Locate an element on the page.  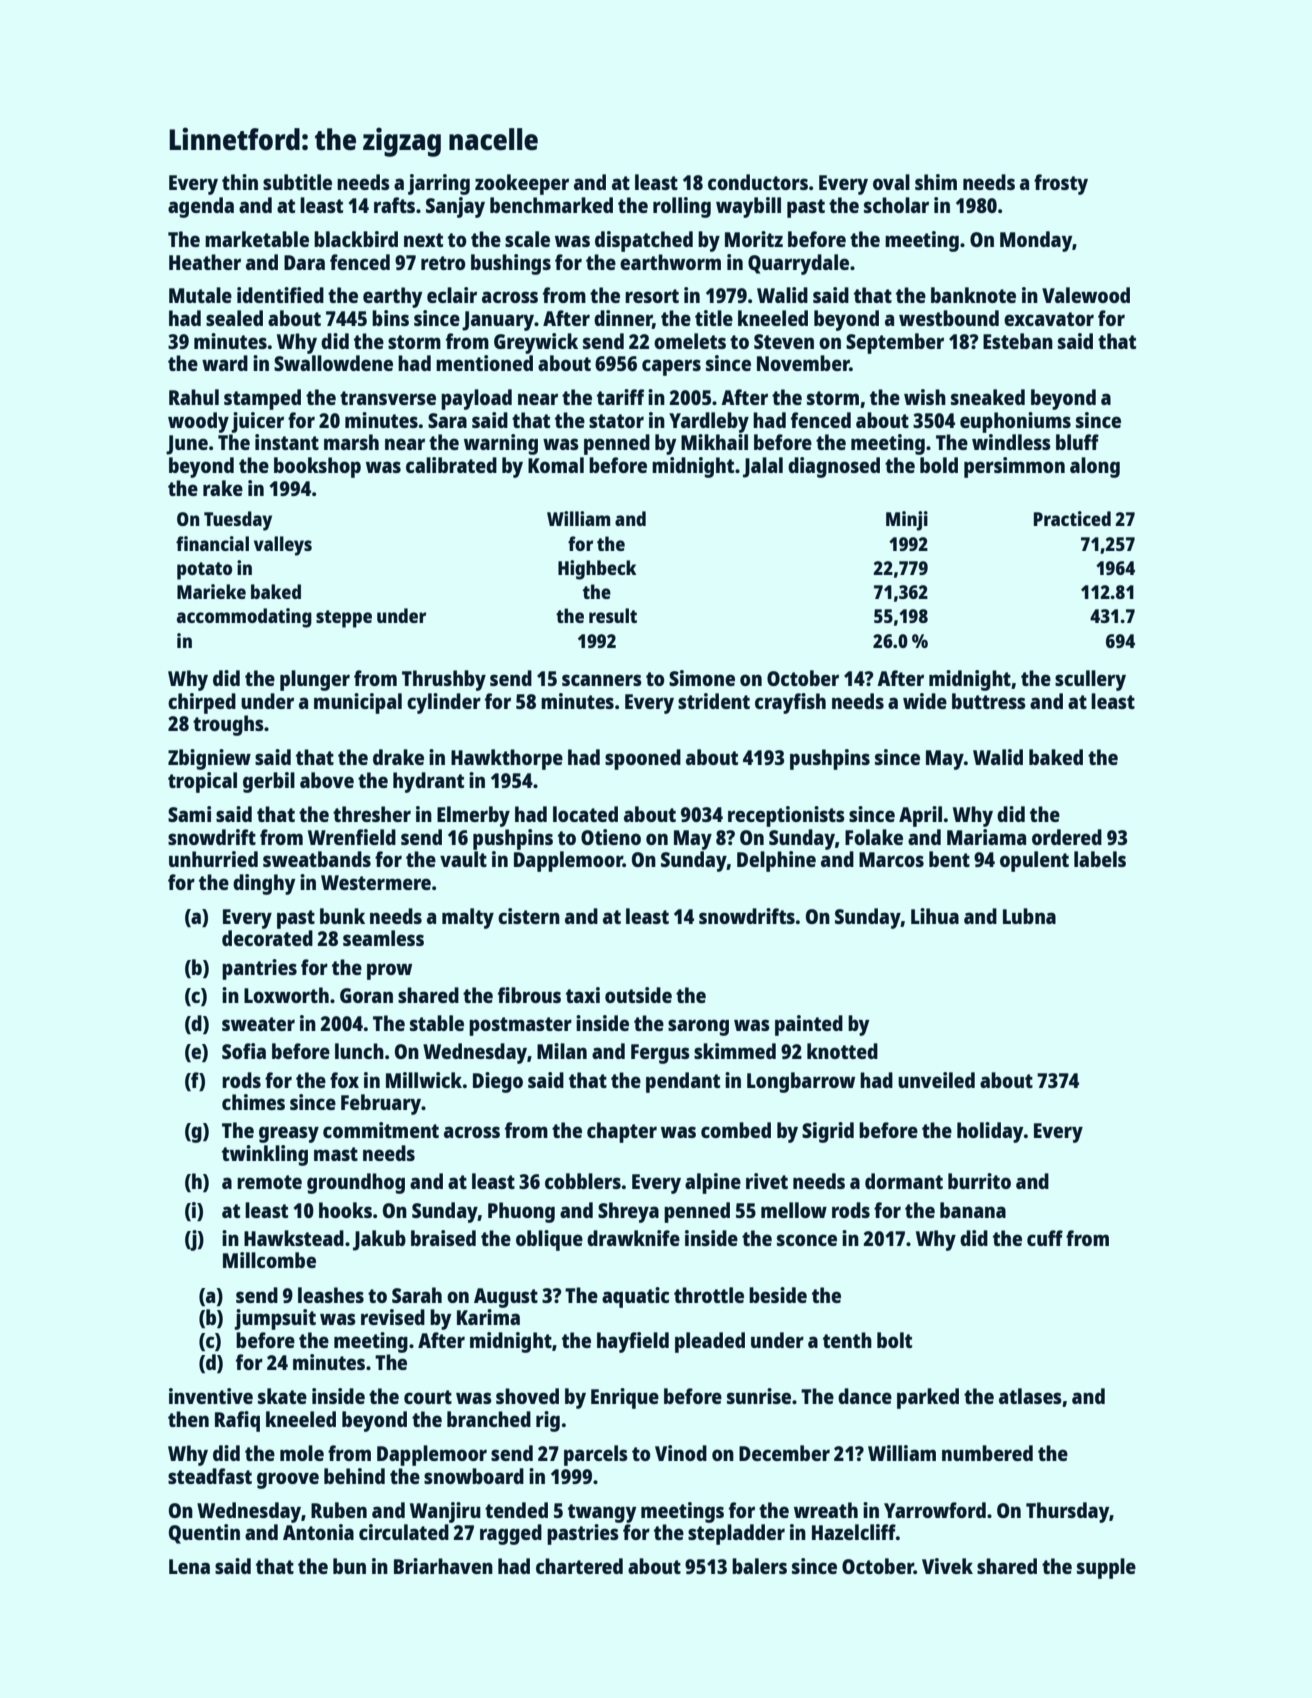
chapter is located at coordinates (622, 1132).
